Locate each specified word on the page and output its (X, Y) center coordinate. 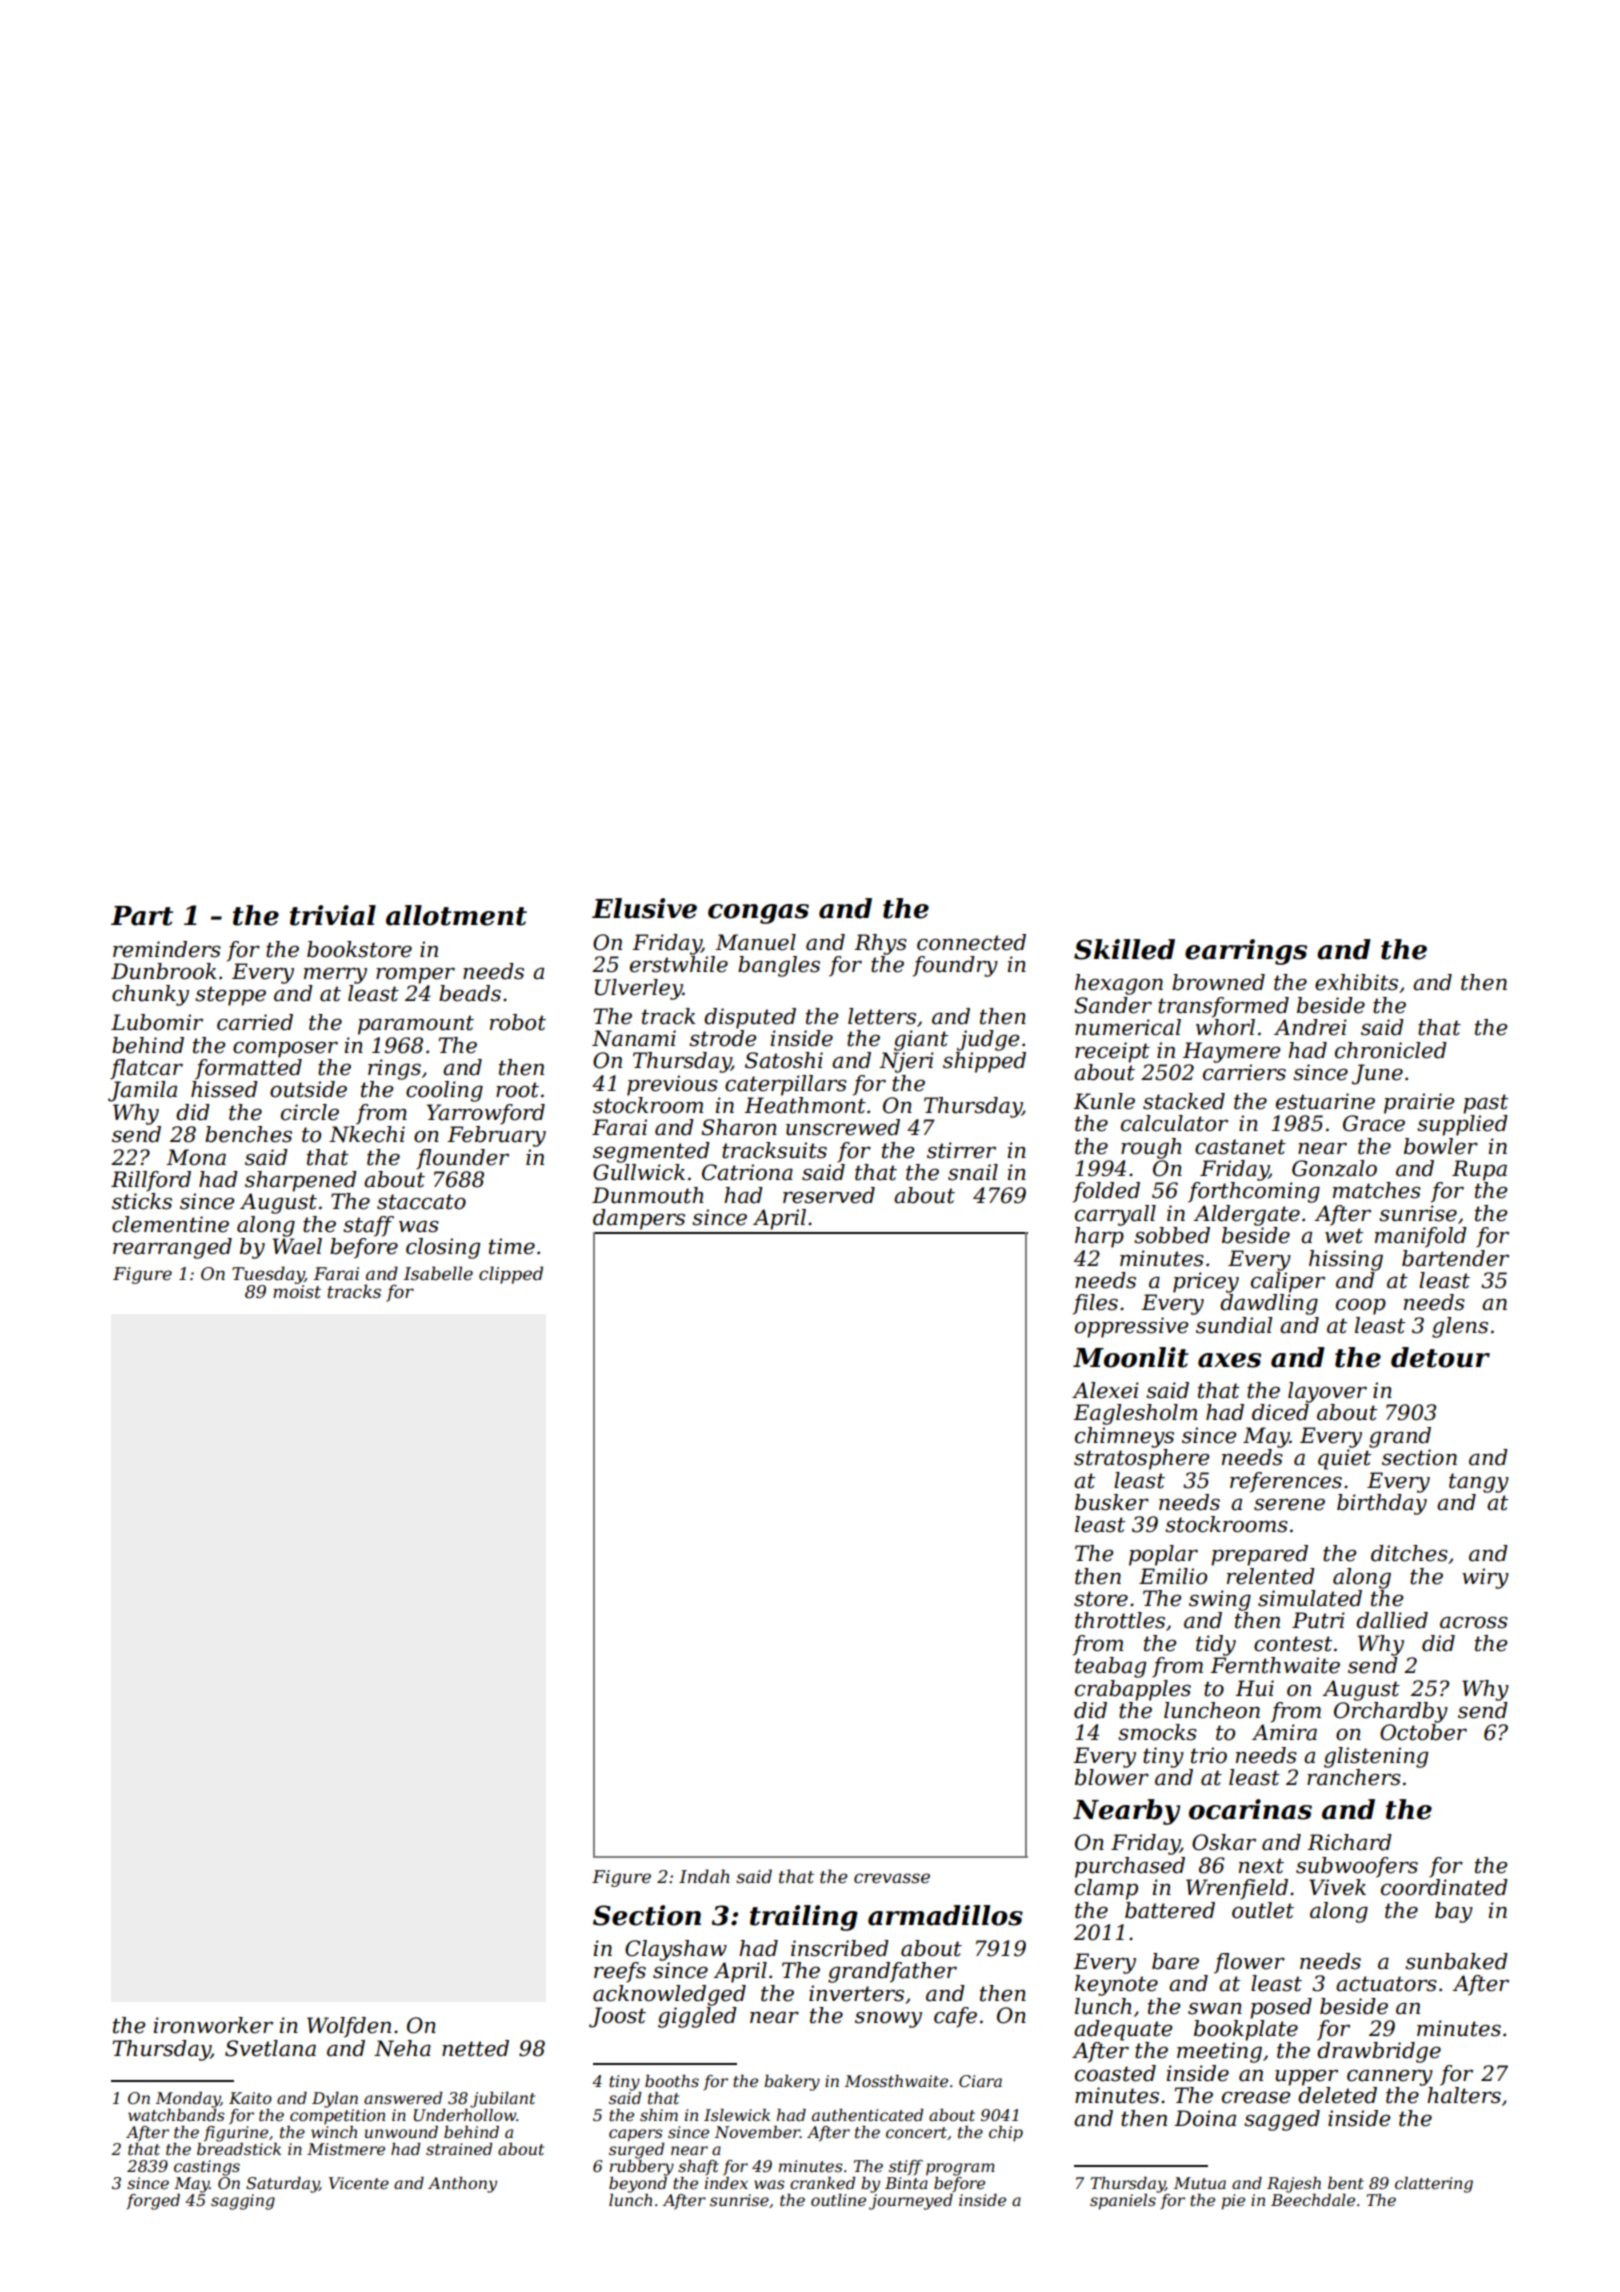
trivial (333, 915)
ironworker (213, 2025)
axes (1229, 1360)
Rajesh (1294, 2185)
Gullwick (639, 1172)
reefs (620, 1972)
